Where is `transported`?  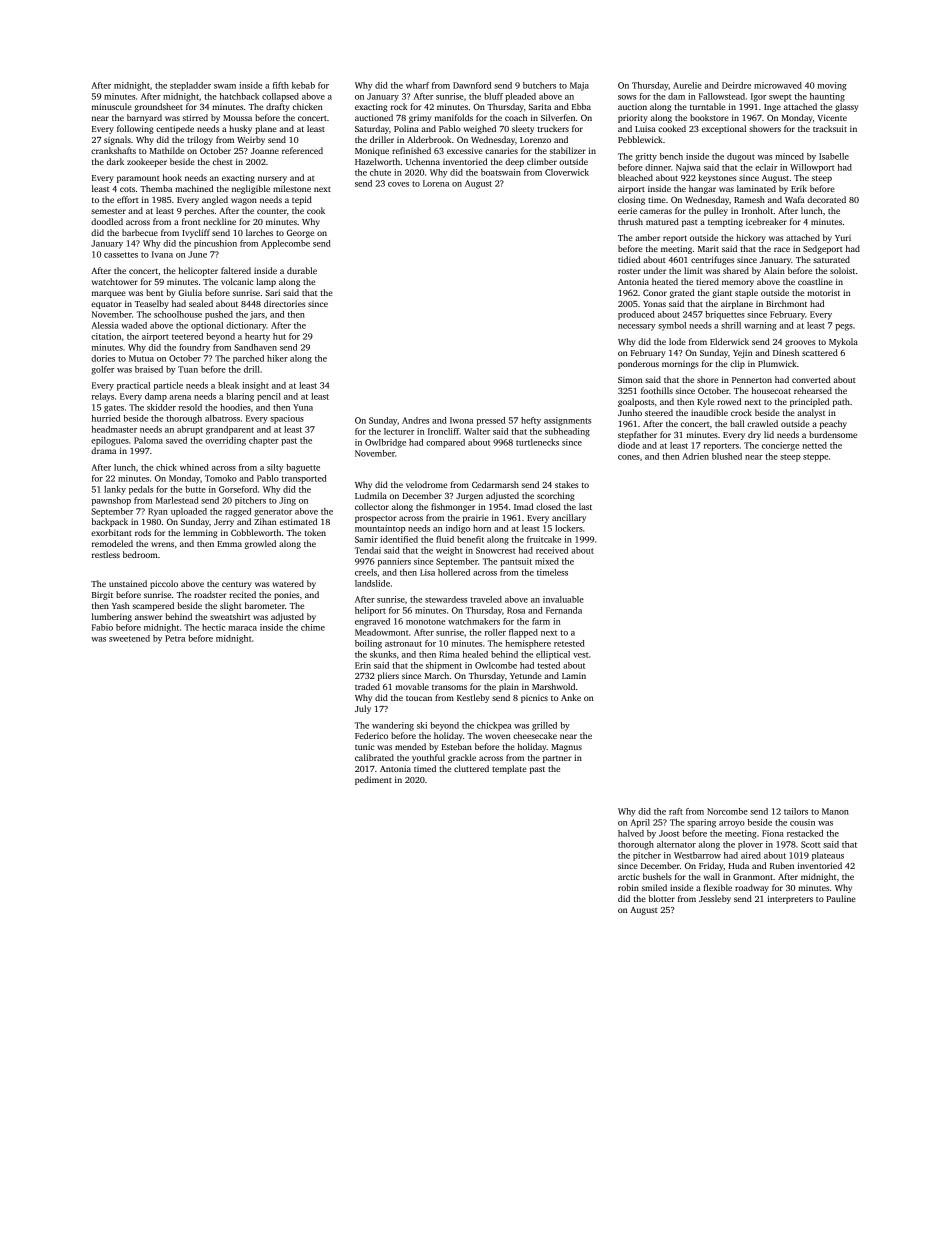
transported is located at coordinates (304, 479).
